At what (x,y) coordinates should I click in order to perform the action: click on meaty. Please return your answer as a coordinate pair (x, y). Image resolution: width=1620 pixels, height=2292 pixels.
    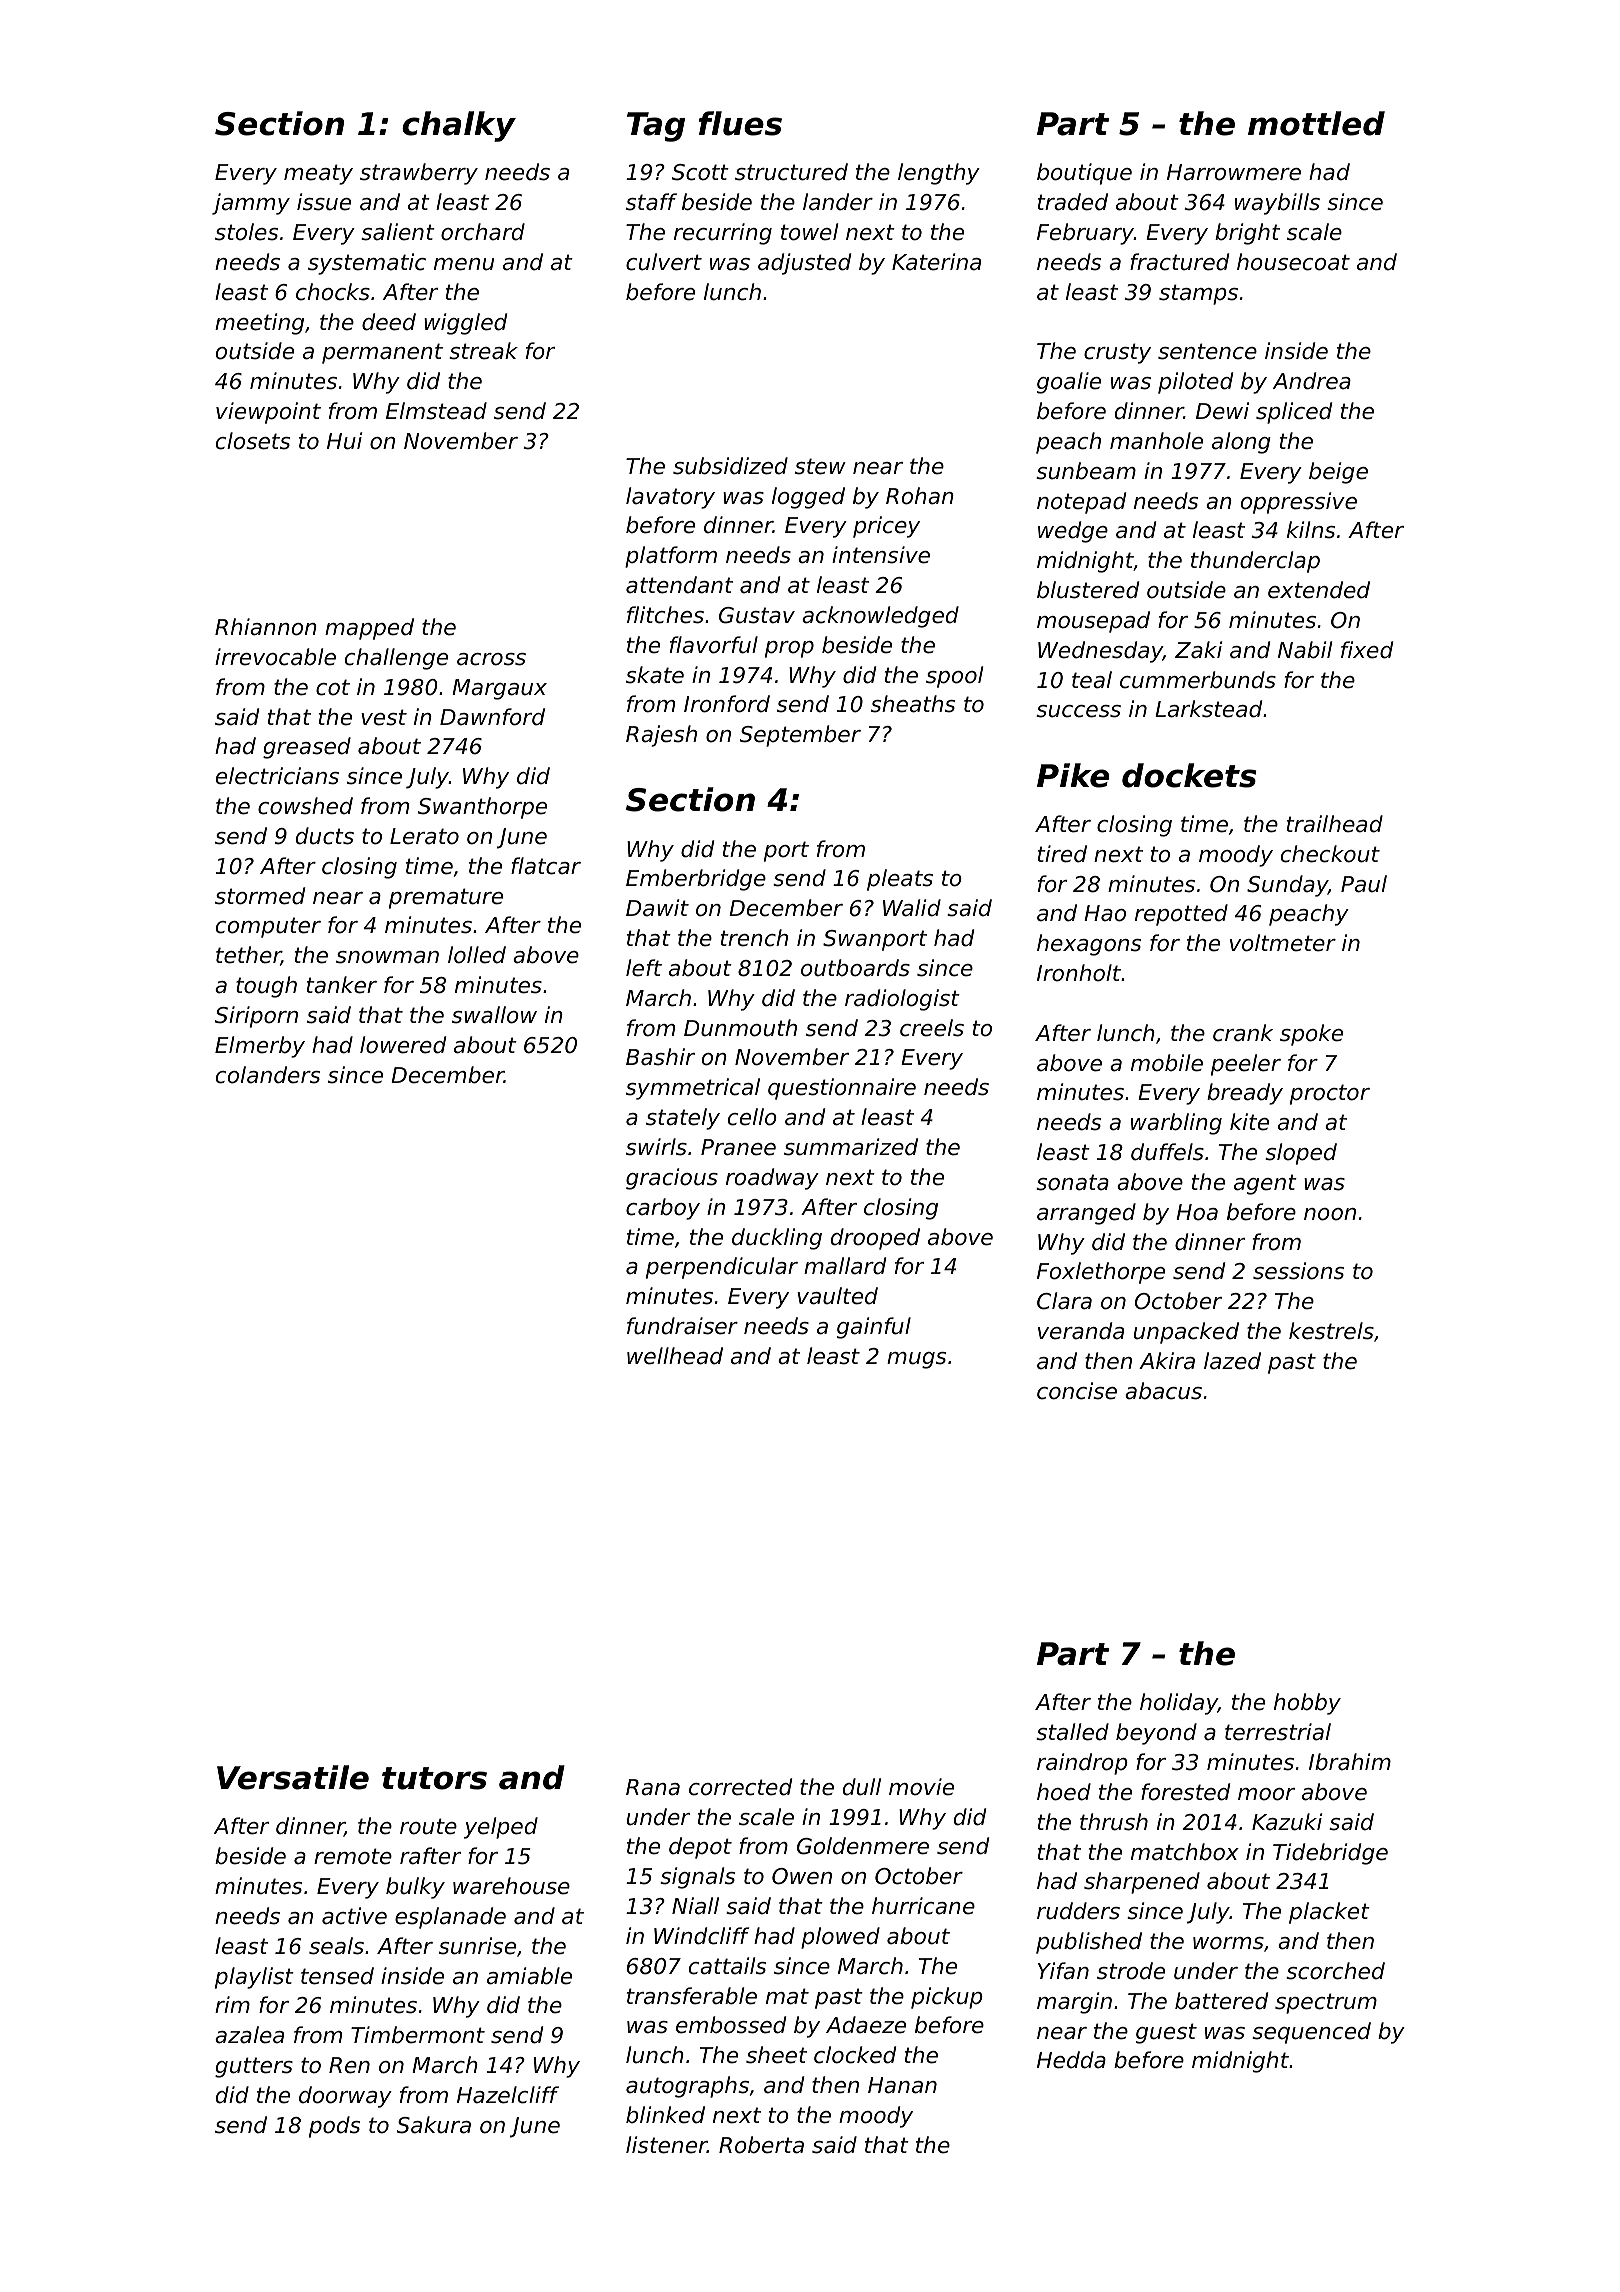
    Looking at the image, I should click on (318, 174).
